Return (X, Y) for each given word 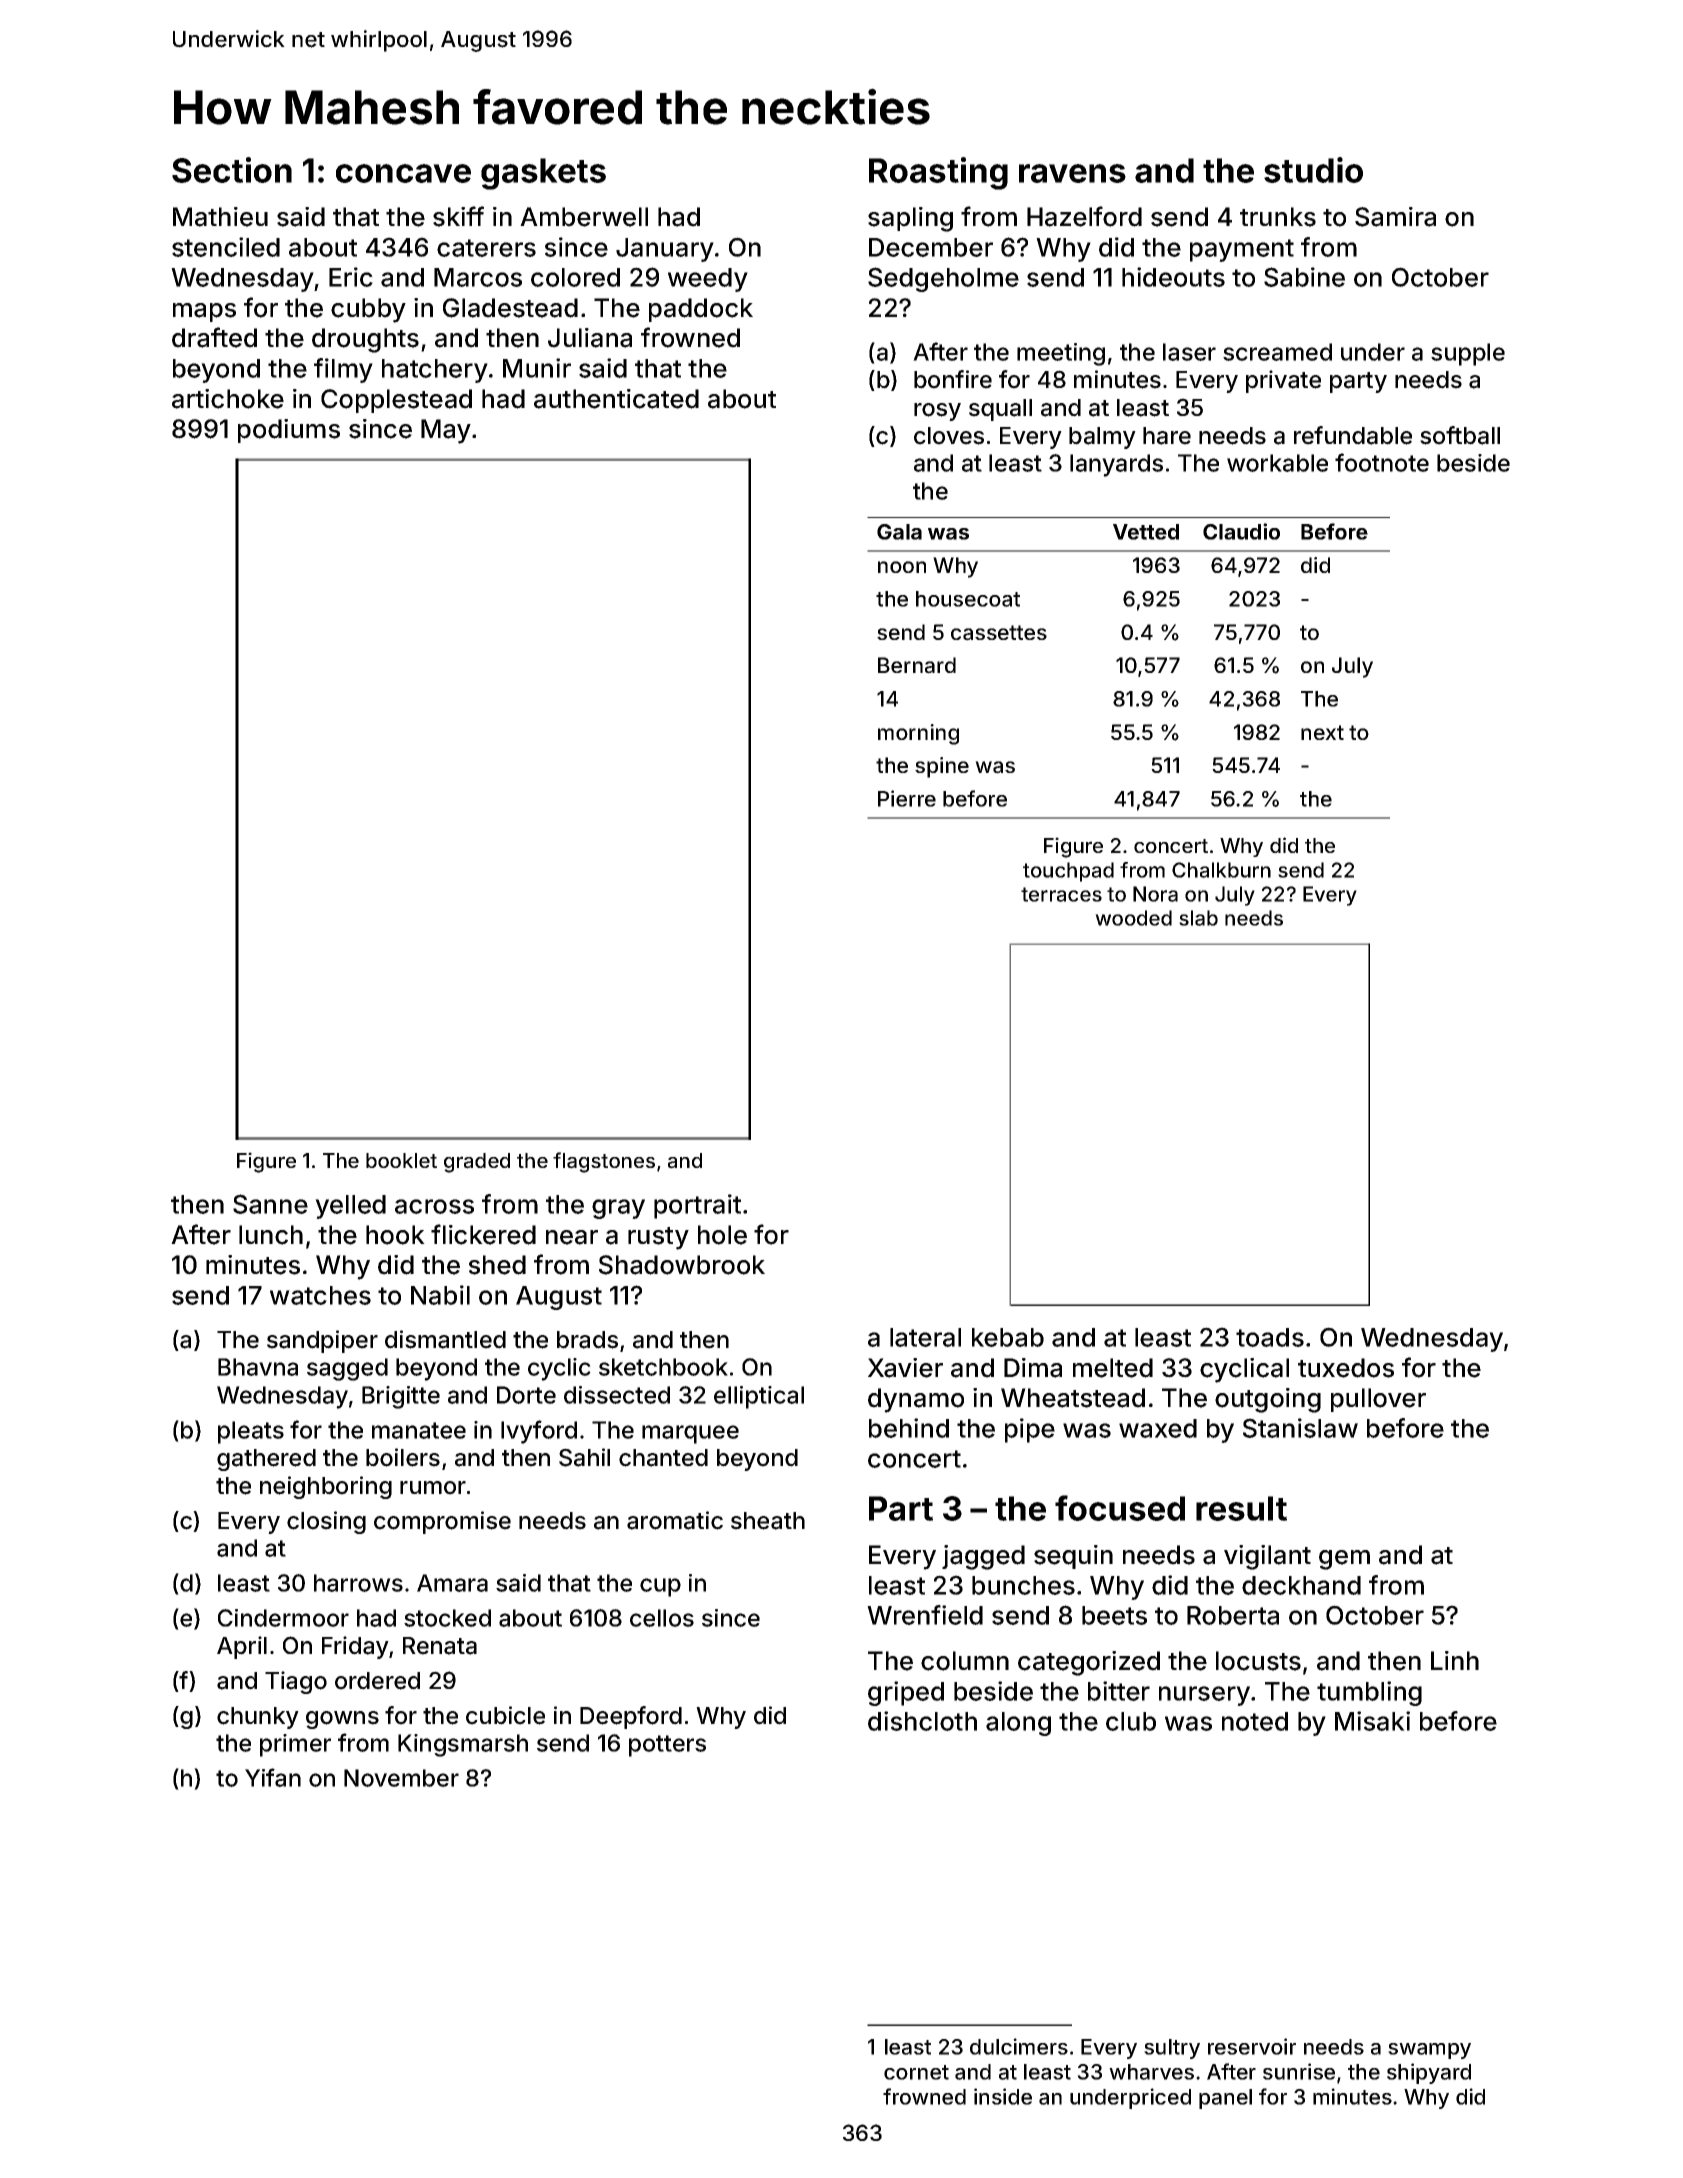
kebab (1008, 1337)
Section (232, 170)
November (401, 1778)
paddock (701, 310)
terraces (1061, 894)
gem (1344, 1560)
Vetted (1146, 532)
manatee (419, 1430)
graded (477, 1163)
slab (1198, 918)
